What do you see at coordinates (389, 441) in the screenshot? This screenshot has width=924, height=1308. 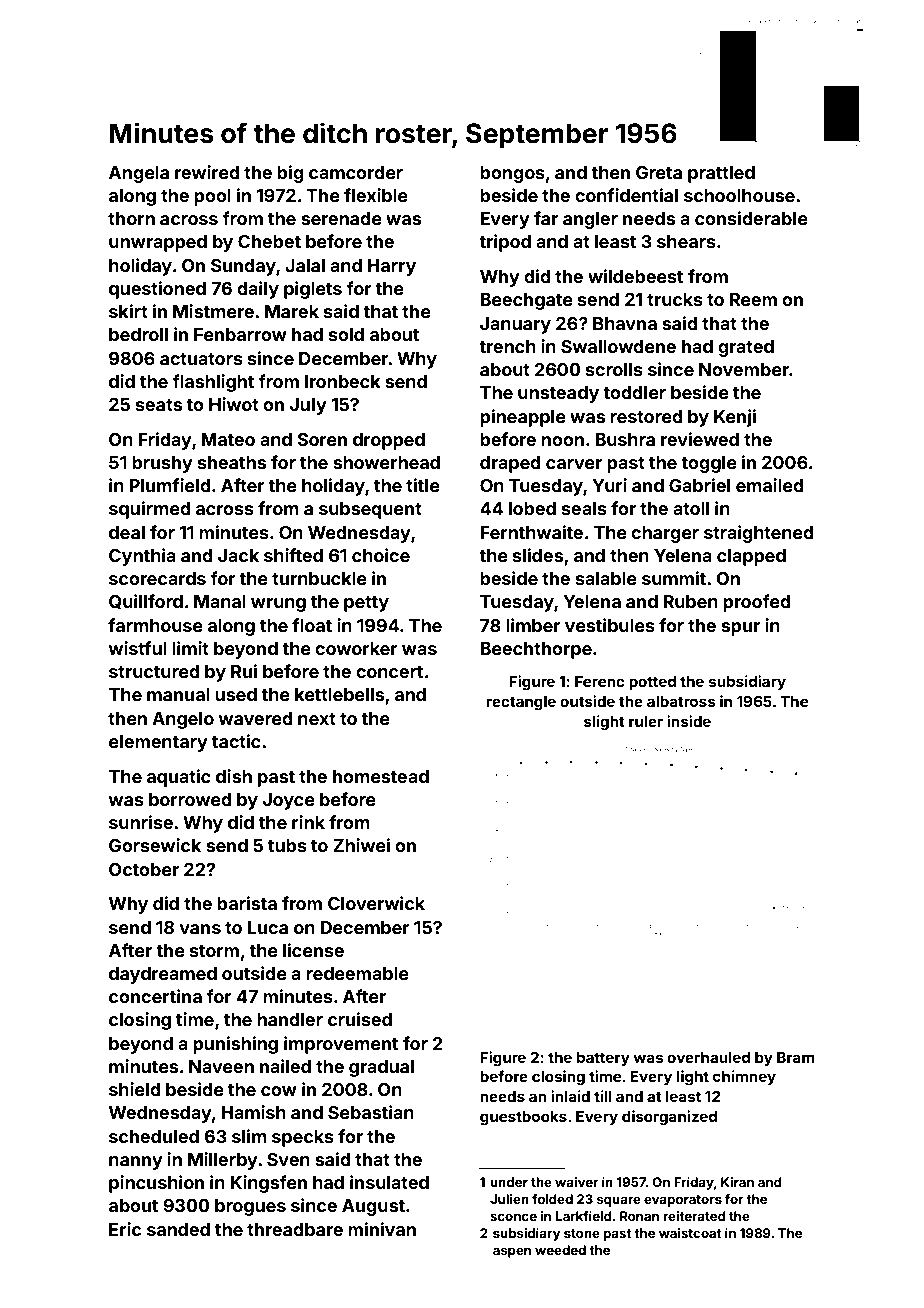 I see `dropped` at bounding box center [389, 441].
